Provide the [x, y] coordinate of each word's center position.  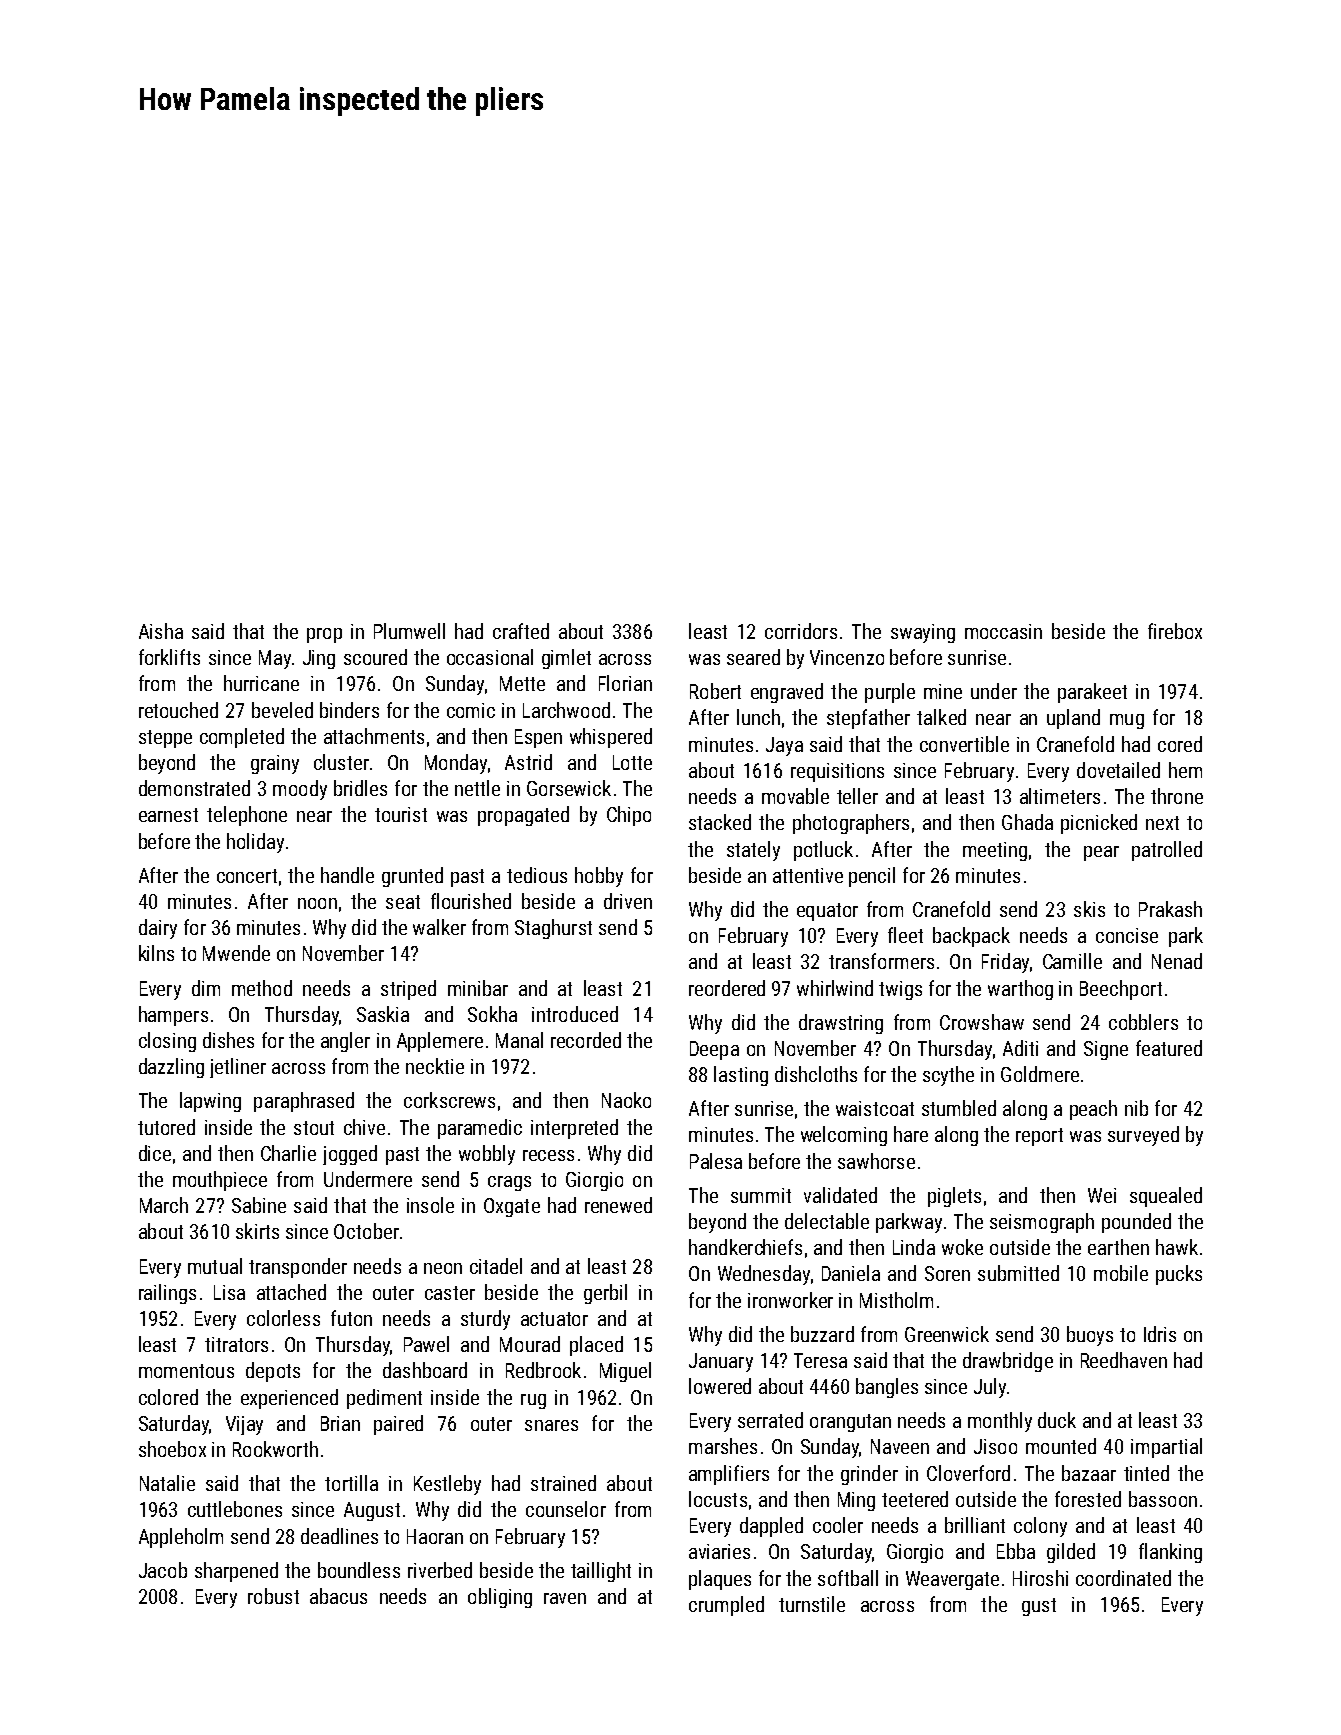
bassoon [1163, 1499]
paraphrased [304, 1102]
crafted [521, 631]
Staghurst [553, 929]
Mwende [236, 953]
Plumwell [409, 631]
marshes [723, 1446]
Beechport [1121, 990]
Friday [1005, 963]
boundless [359, 1570]
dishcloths [816, 1074]
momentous [186, 1371]
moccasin [1003, 631]
